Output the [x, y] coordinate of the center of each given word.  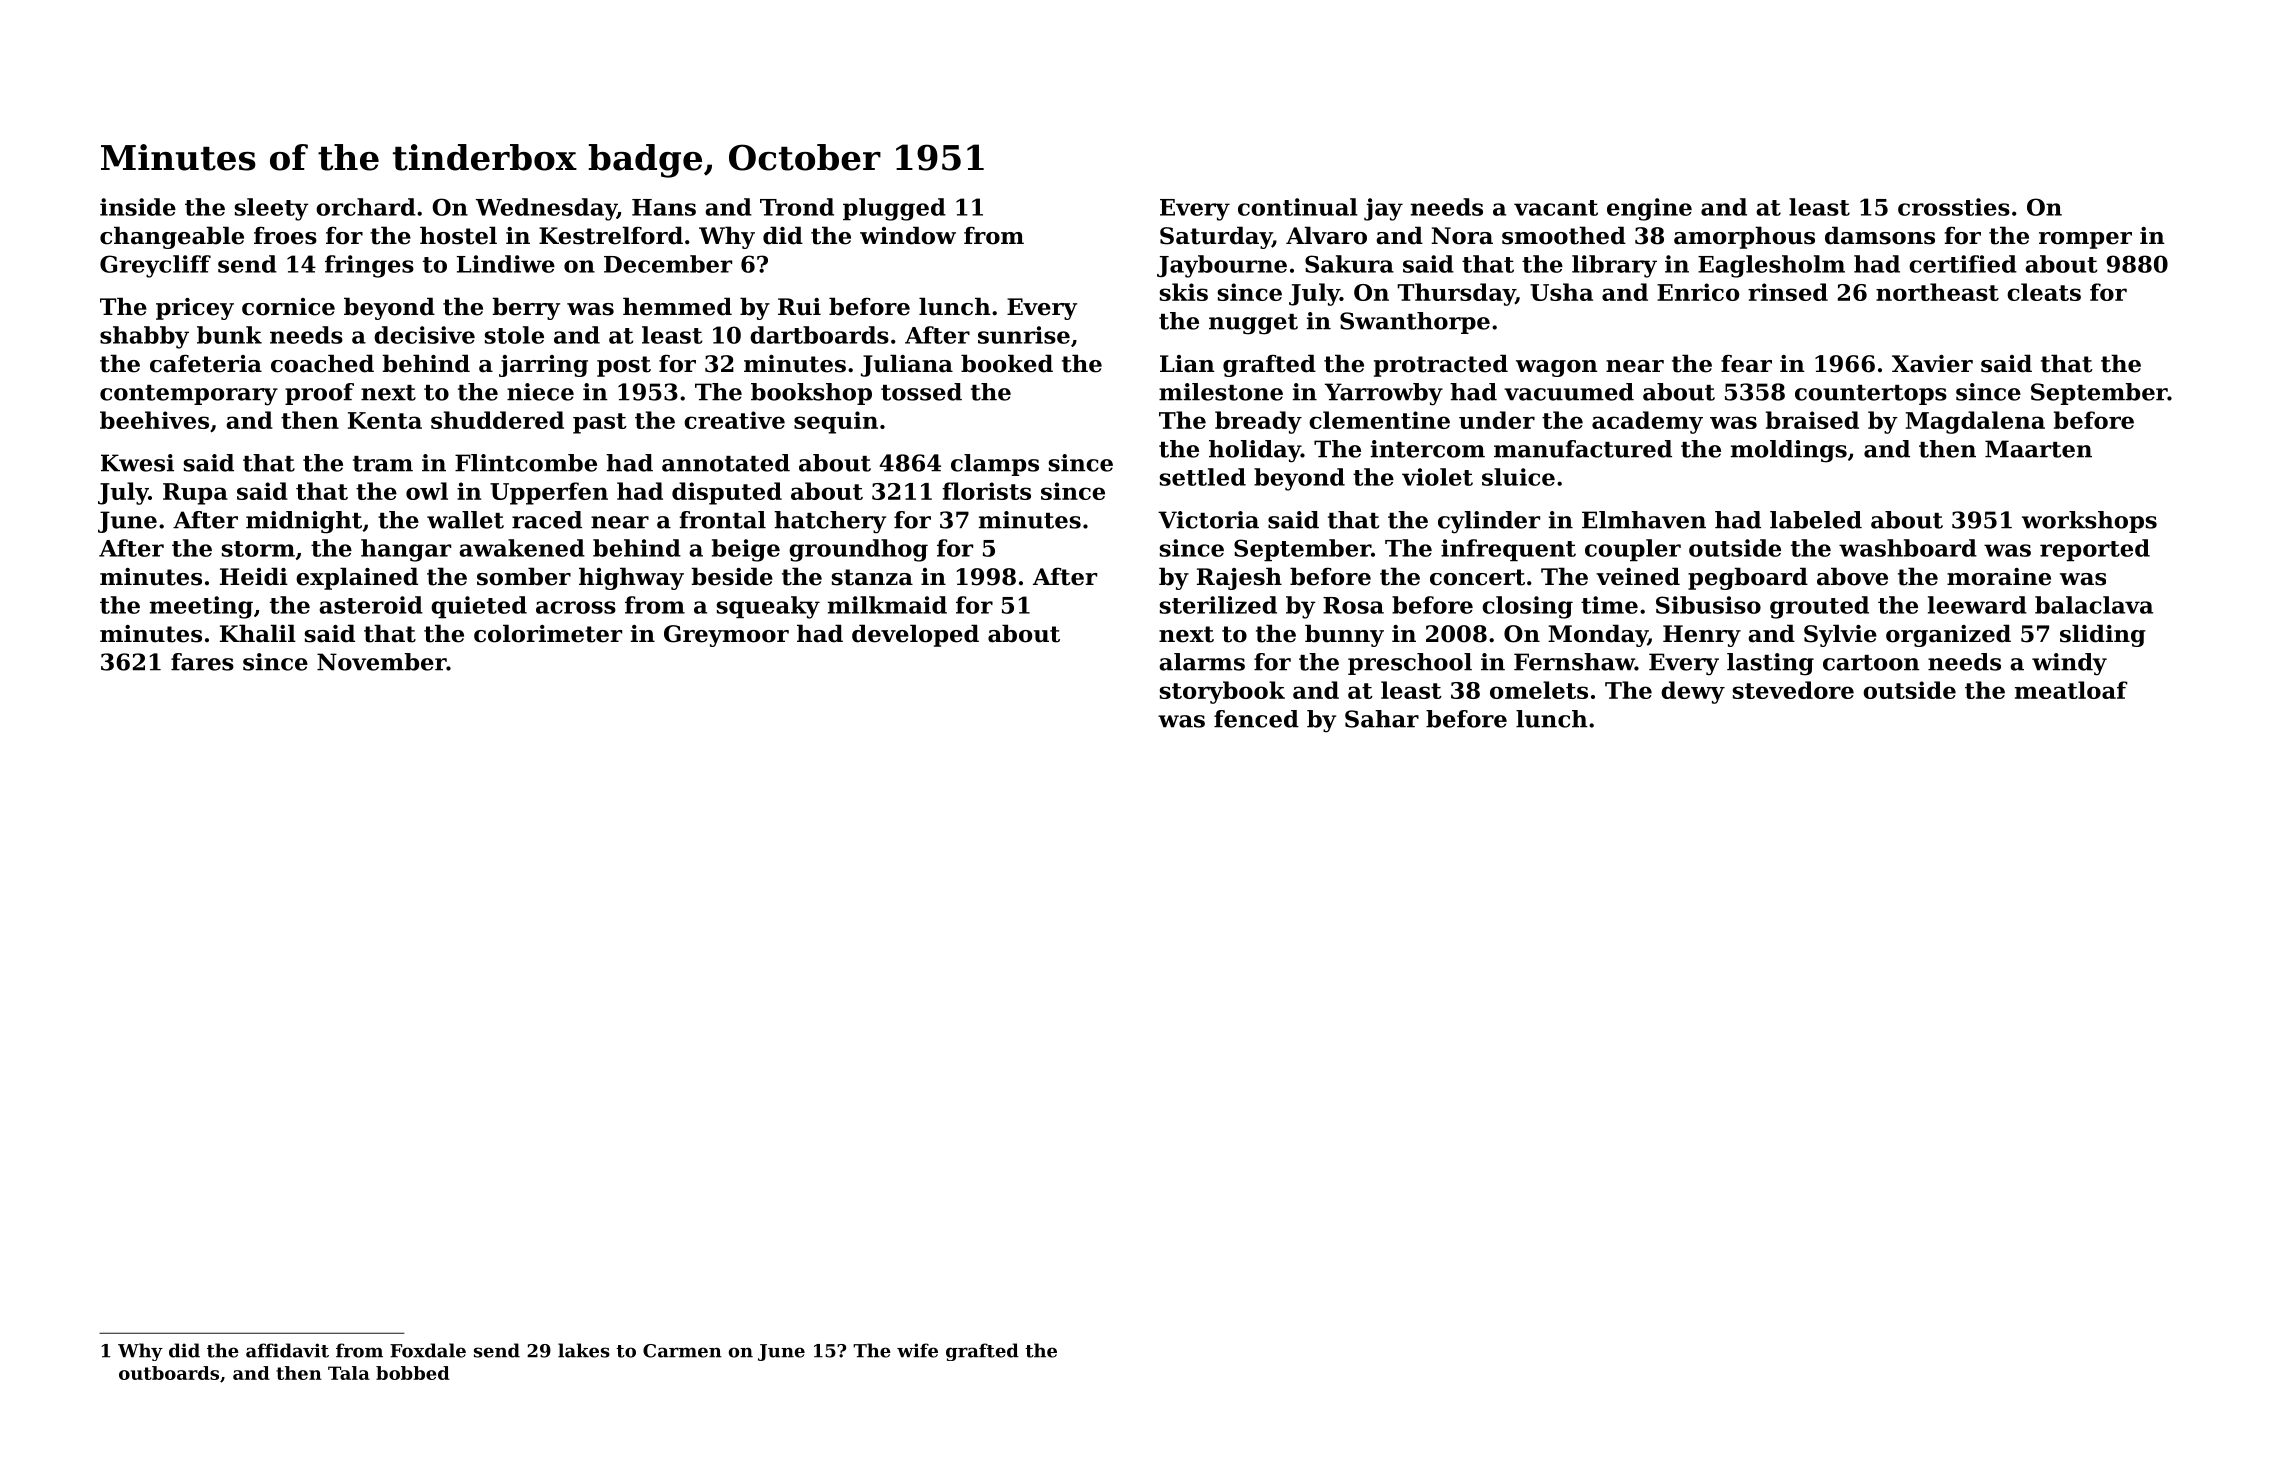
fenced [1256, 719]
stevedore [1793, 690]
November [382, 662]
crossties [1954, 207]
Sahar [1382, 719]
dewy [1693, 692]
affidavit [287, 1350]
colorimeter [548, 633]
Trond [797, 207]
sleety [272, 209]
